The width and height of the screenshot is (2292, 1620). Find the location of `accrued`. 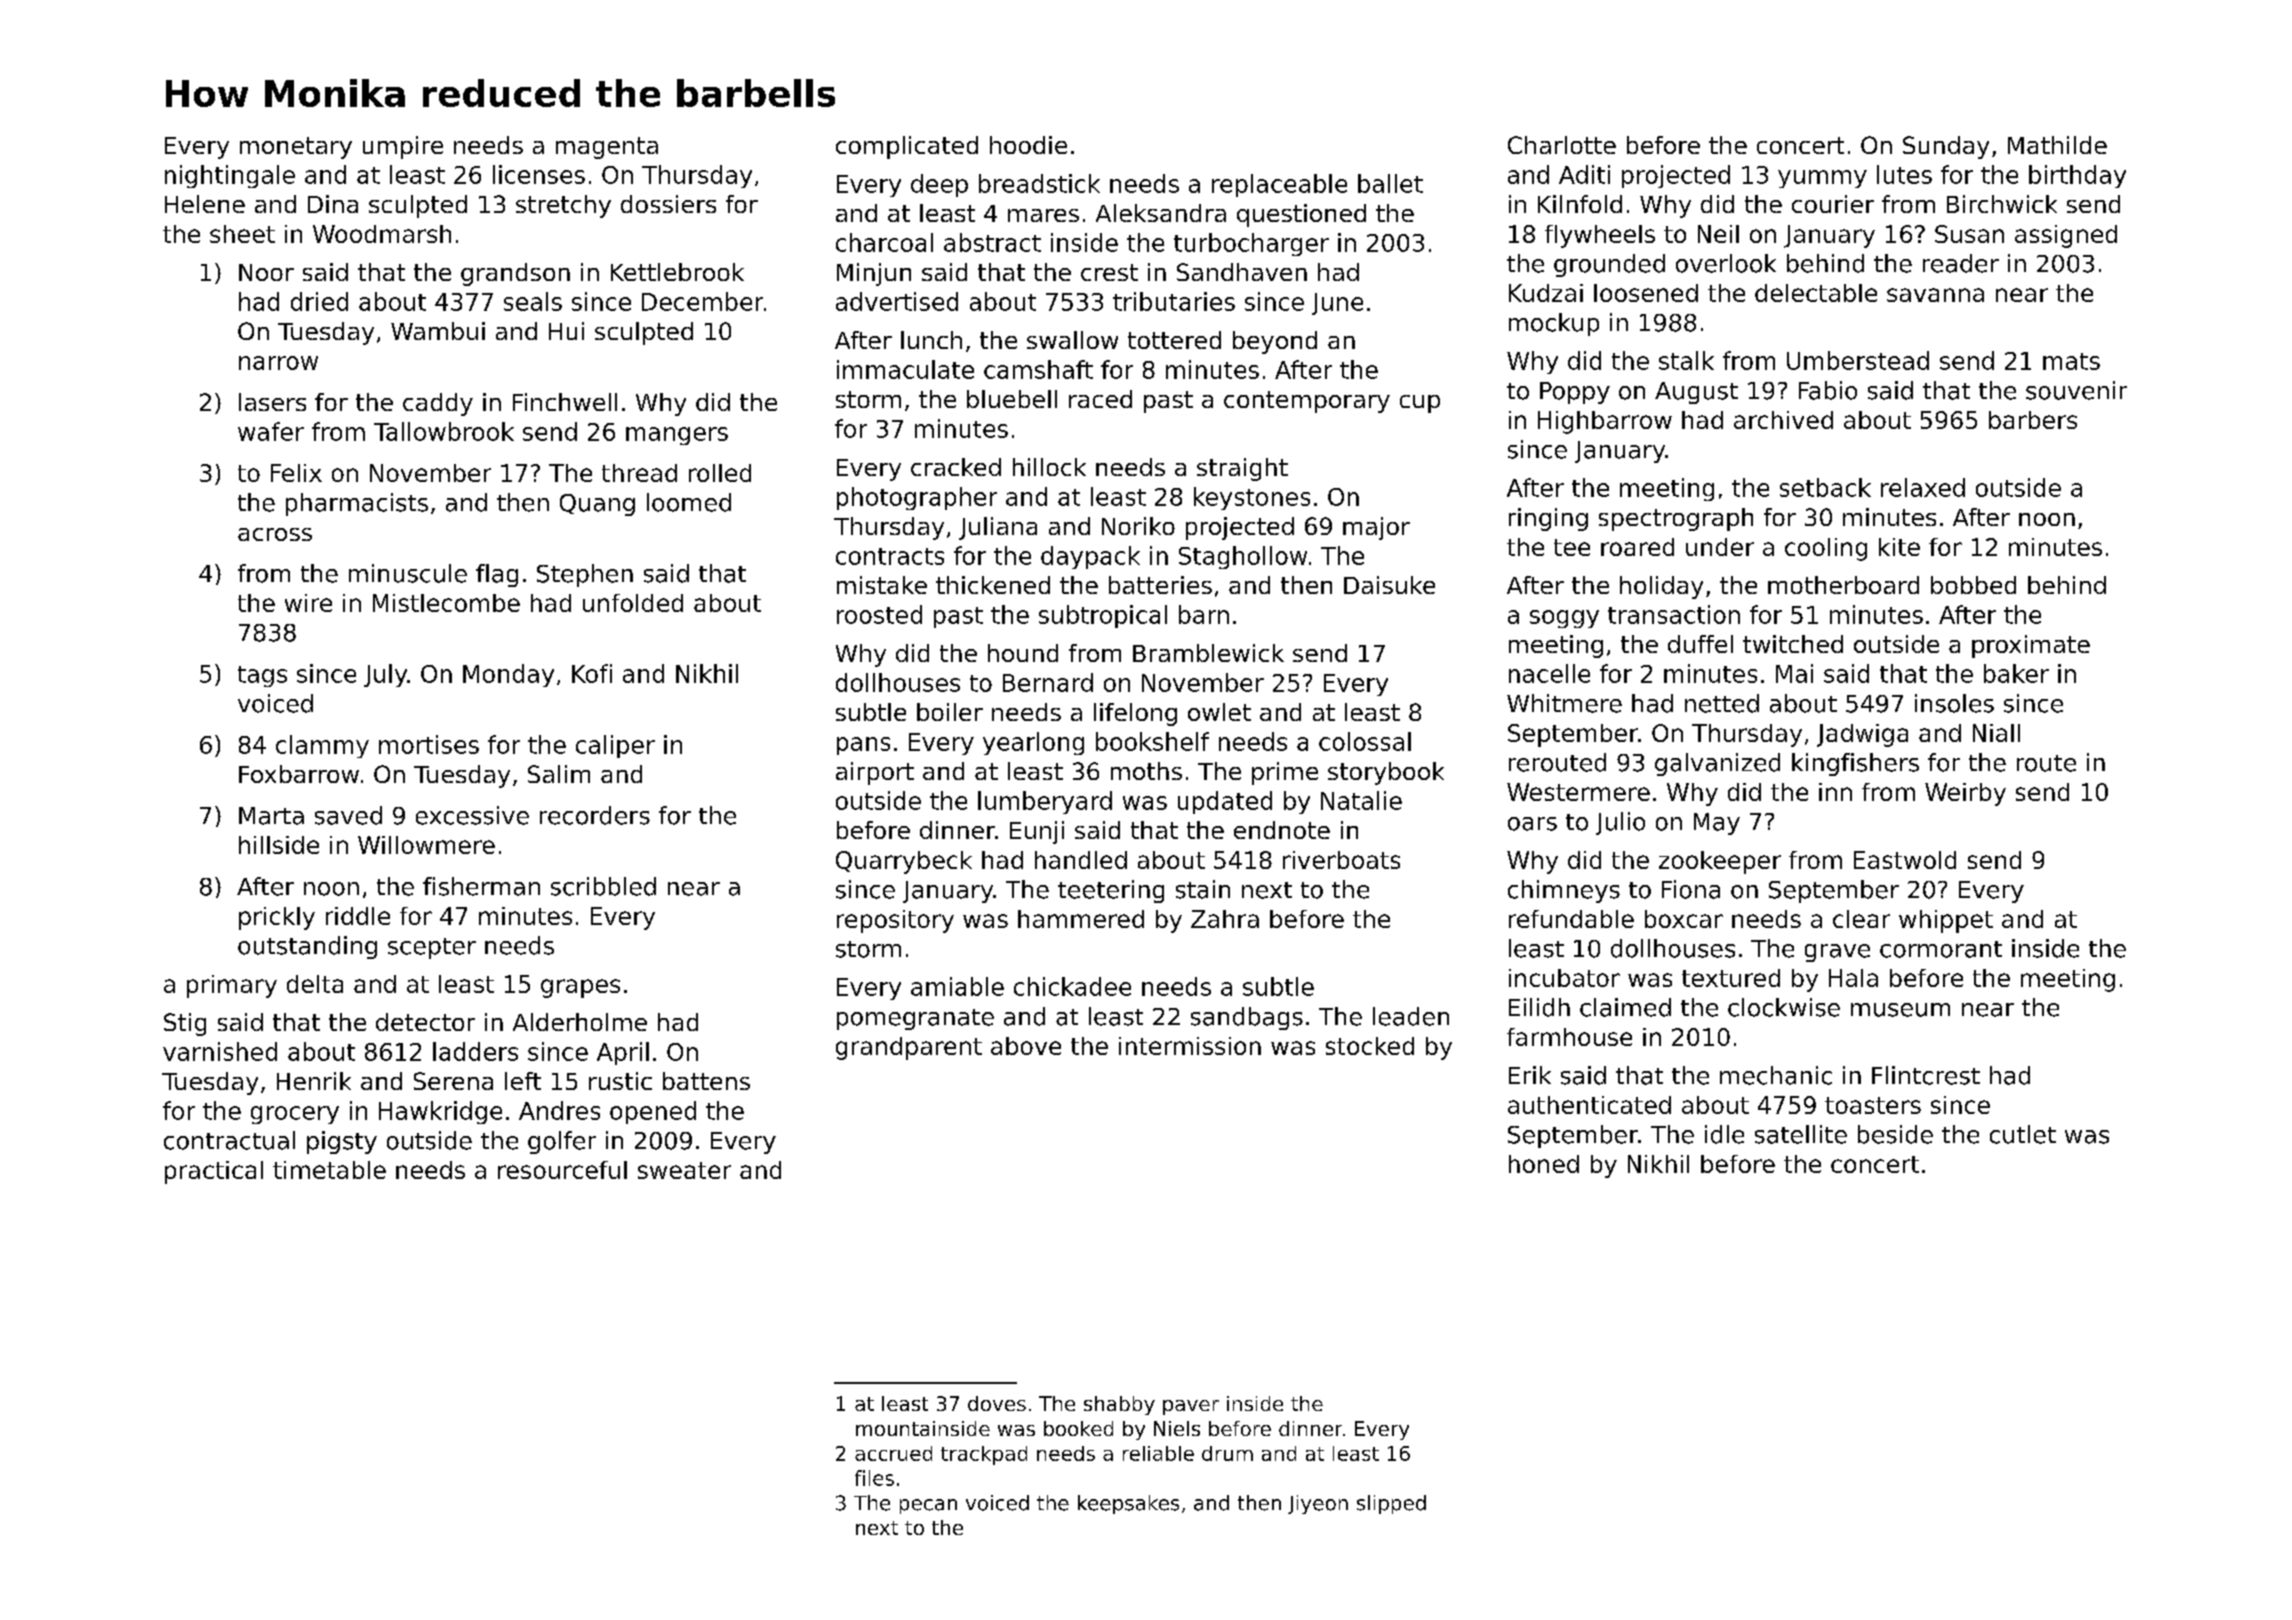

accrued is located at coordinates (893, 1453).
